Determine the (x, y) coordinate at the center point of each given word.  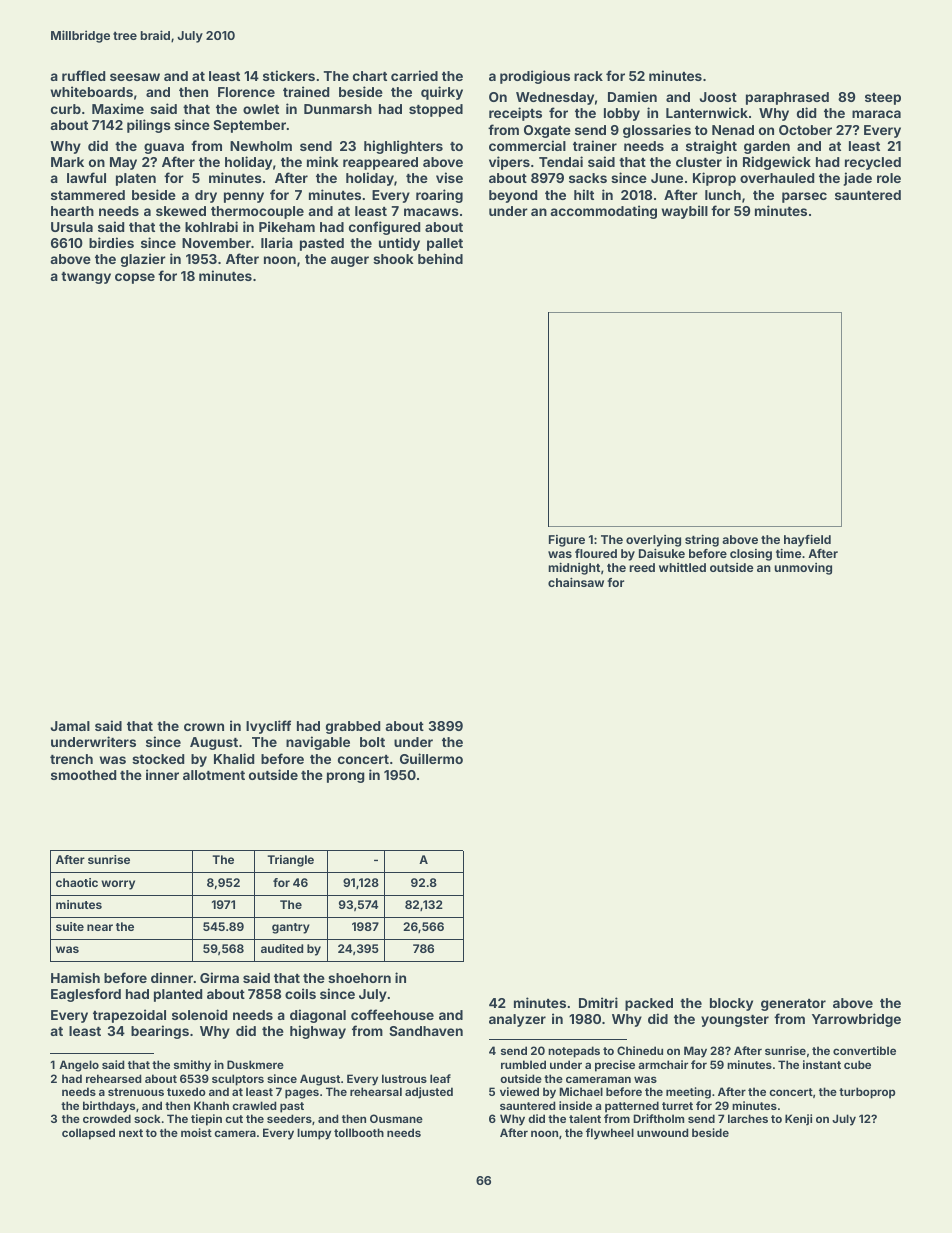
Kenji (798, 1120)
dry (206, 196)
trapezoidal (129, 1016)
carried (414, 75)
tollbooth (359, 1132)
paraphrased (787, 98)
